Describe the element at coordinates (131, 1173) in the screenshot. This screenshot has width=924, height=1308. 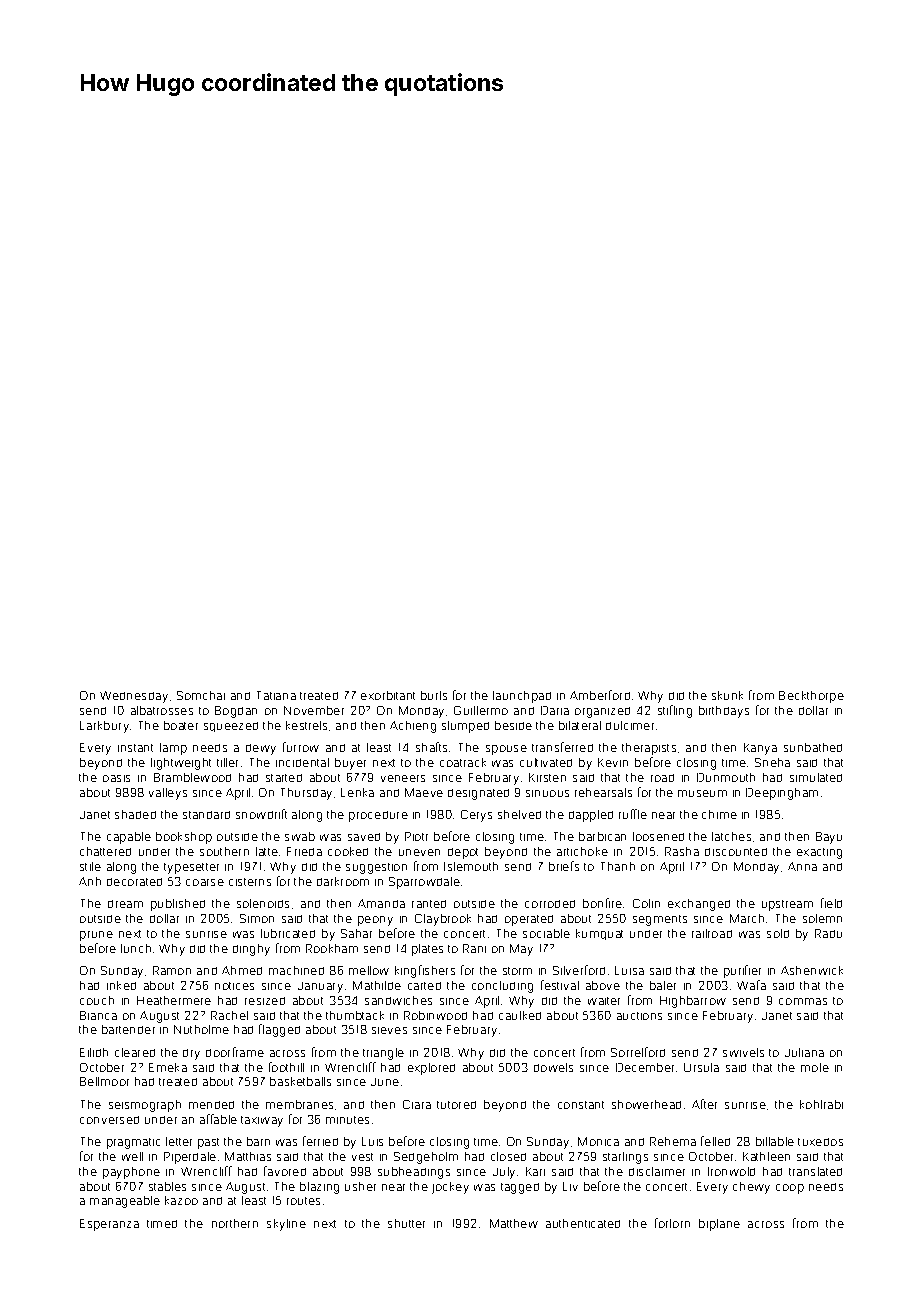
I see `payphone` at that location.
